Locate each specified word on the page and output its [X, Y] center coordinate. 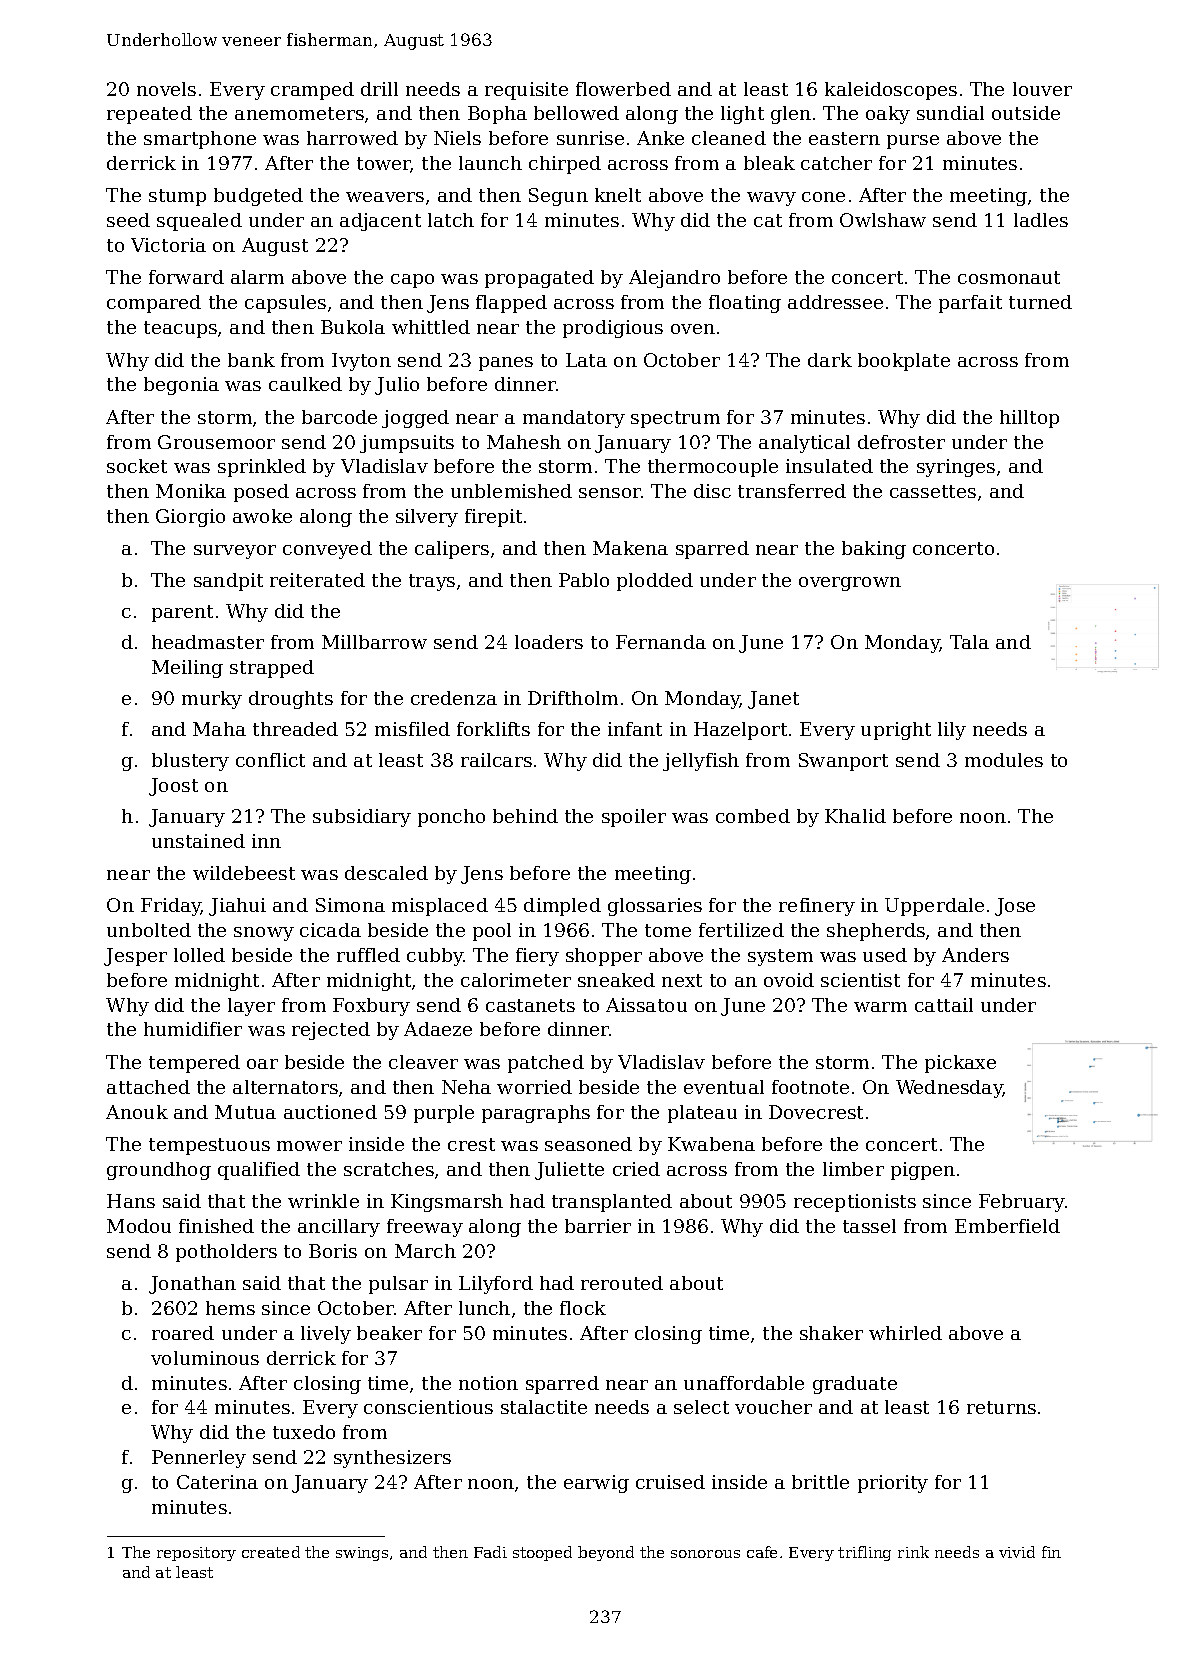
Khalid [855, 816]
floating [745, 304]
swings [362, 1554]
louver [1042, 89]
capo [412, 281]
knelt [618, 195]
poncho [451, 818]
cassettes [933, 491]
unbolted [149, 930]
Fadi [490, 1552]
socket [137, 466]
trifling [864, 1553]
